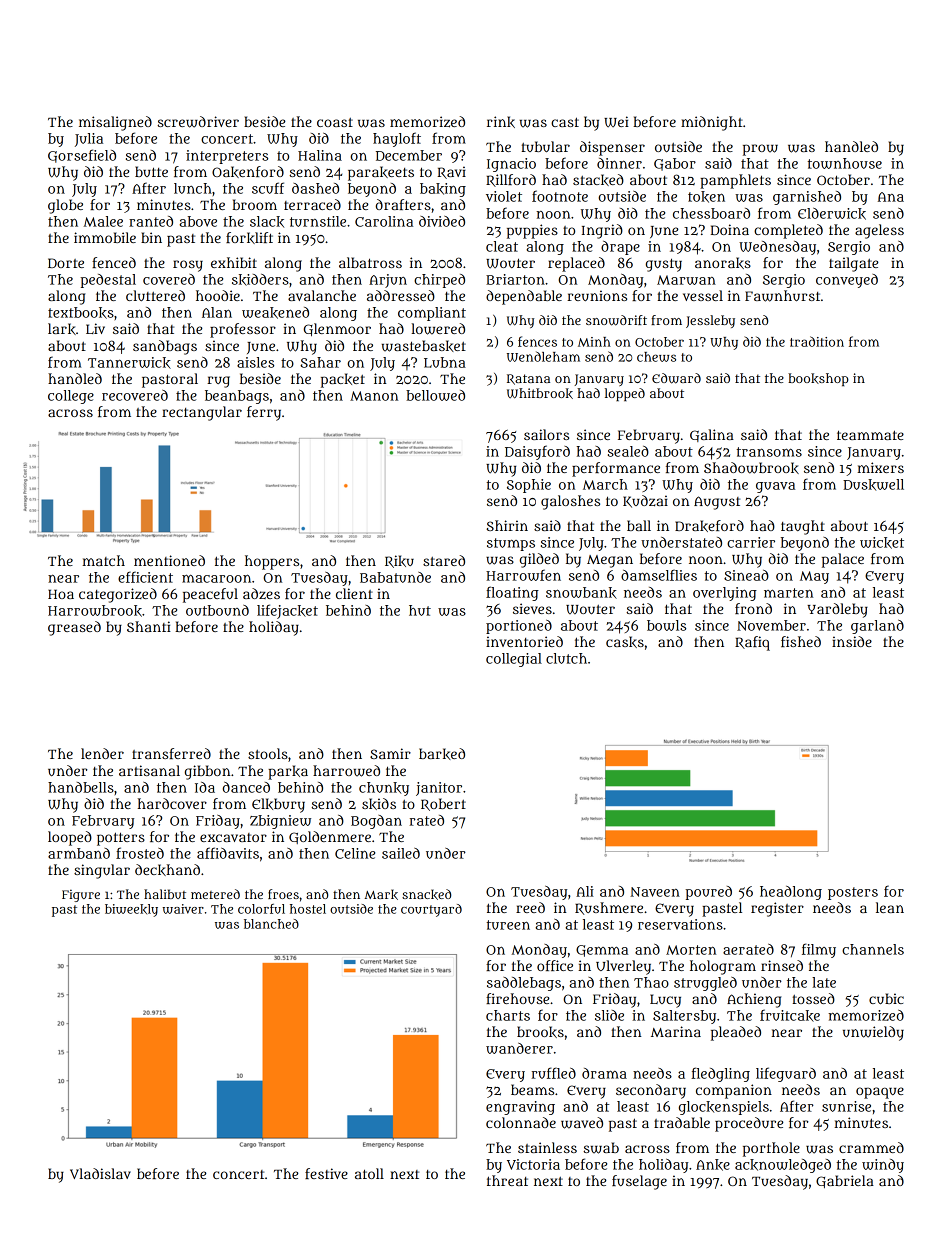  Describe the element at coordinates (442, 754) in the screenshot. I see `barked` at that location.
